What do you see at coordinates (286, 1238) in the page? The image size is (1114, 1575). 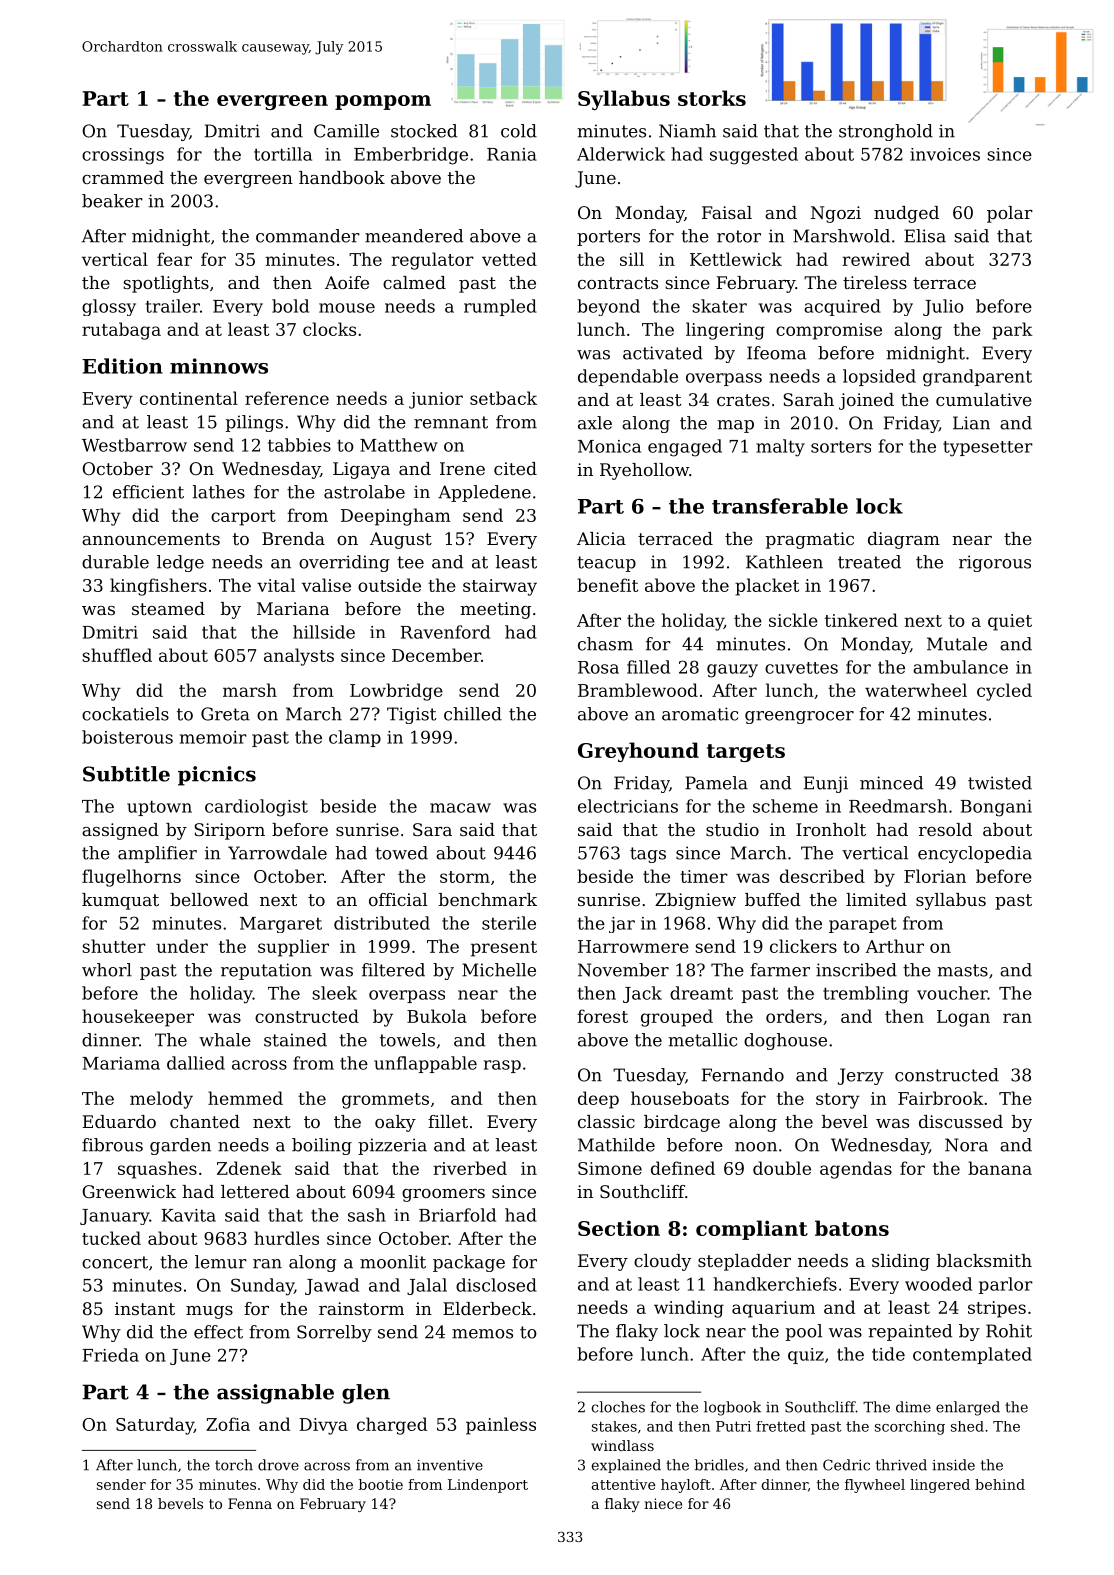 I see `hurdles` at bounding box center [286, 1238].
